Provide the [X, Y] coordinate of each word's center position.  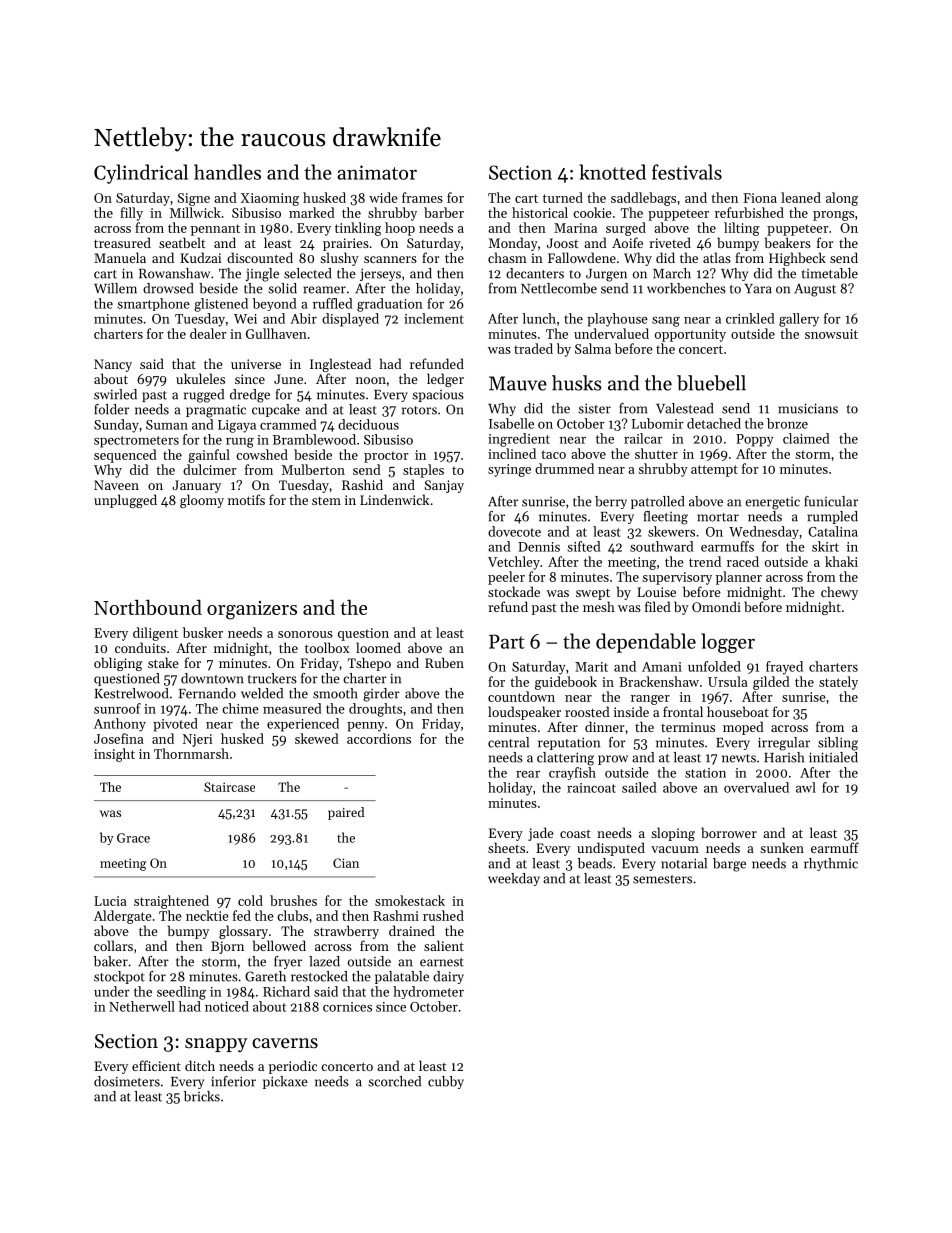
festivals [687, 172]
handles [227, 172]
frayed [784, 668]
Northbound [148, 607]
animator [377, 172]
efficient [156, 1065]
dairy [448, 977]
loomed [378, 647]
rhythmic [831, 864]
